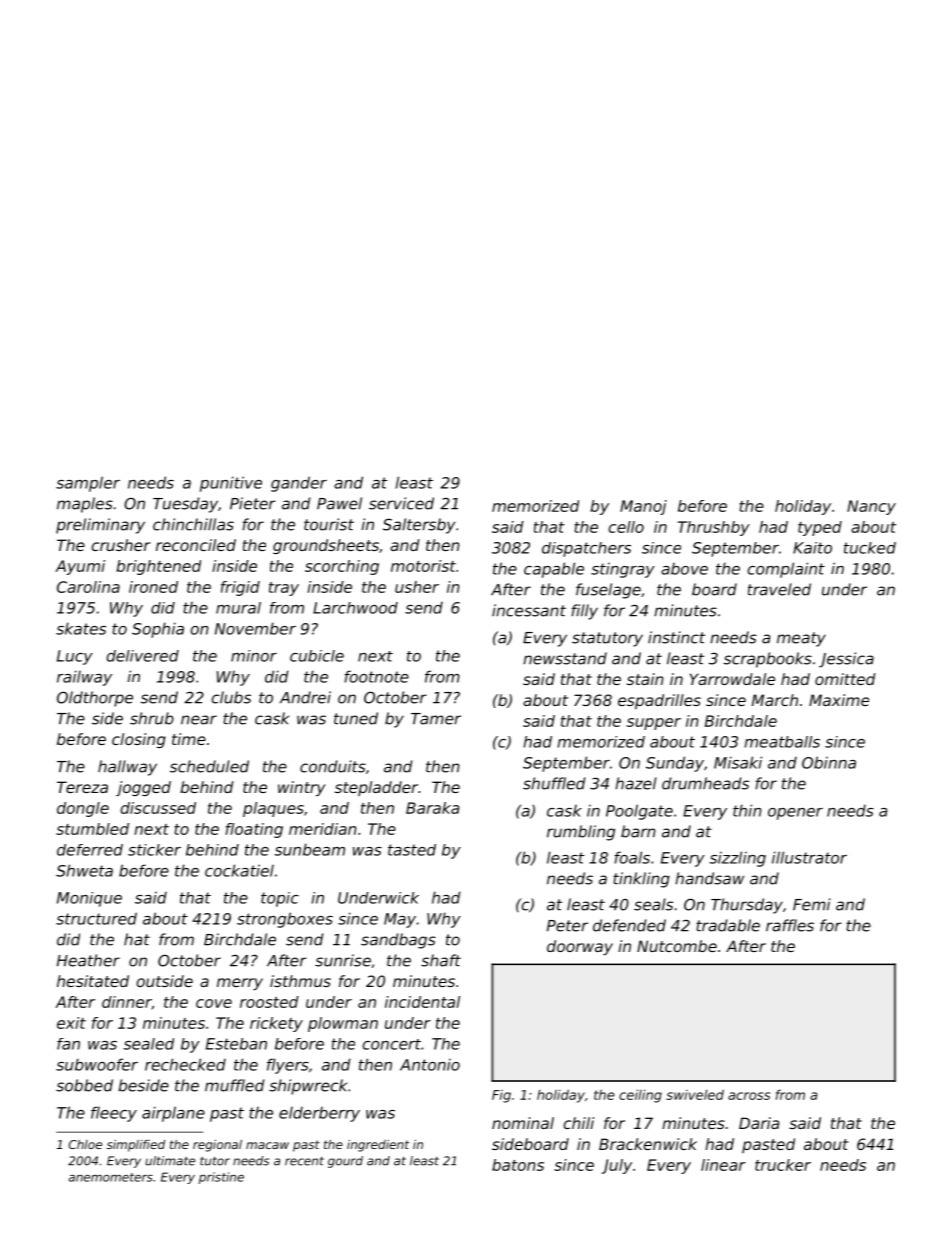 The image size is (952, 1233). What do you see at coordinates (617, 1166) in the screenshot?
I see `July` at bounding box center [617, 1166].
